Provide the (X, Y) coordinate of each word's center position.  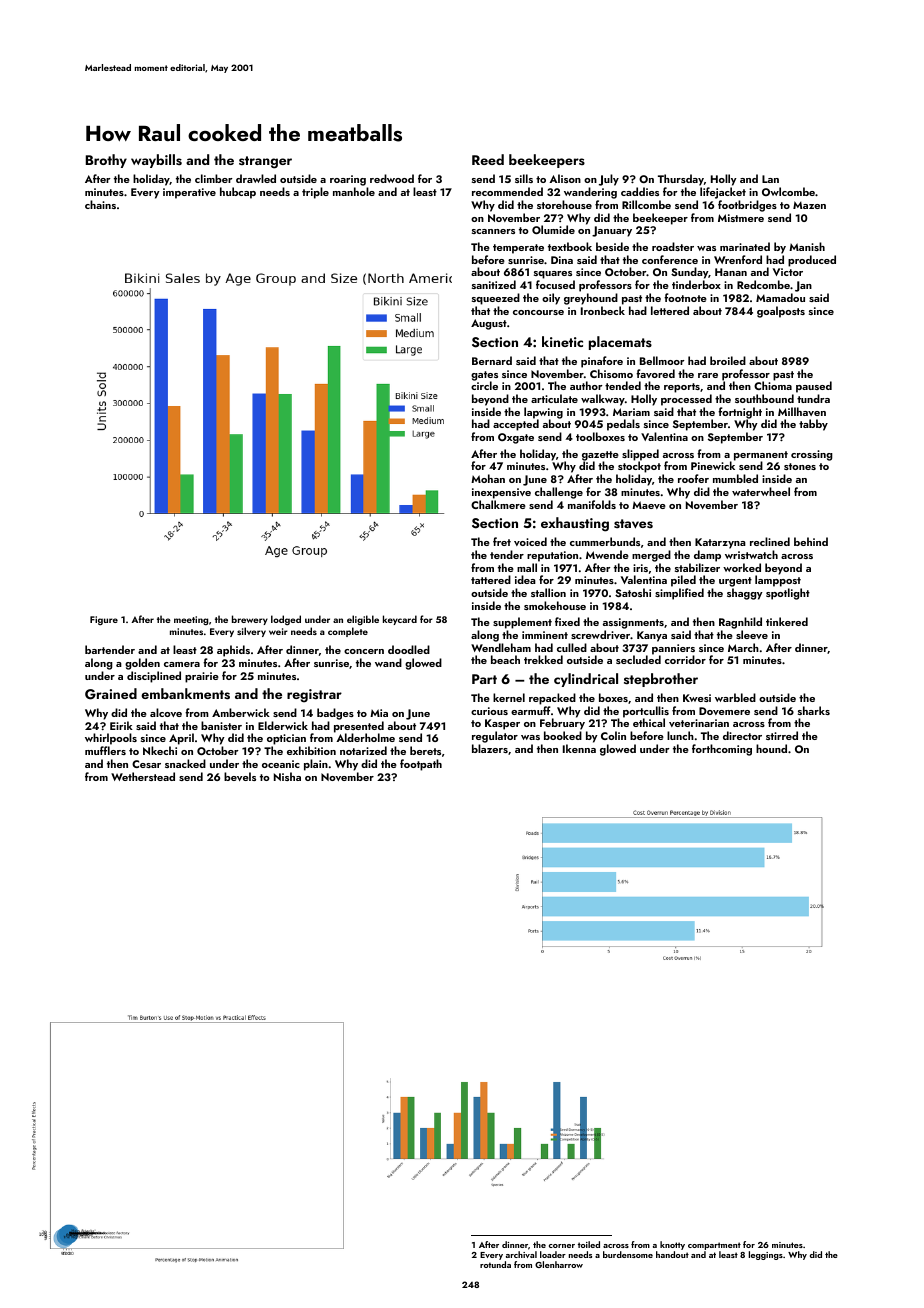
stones (800, 466)
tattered (491, 579)
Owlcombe (788, 191)
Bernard (492, 360)
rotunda (495, 1264)
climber (214, 178)
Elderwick (283, 725)
